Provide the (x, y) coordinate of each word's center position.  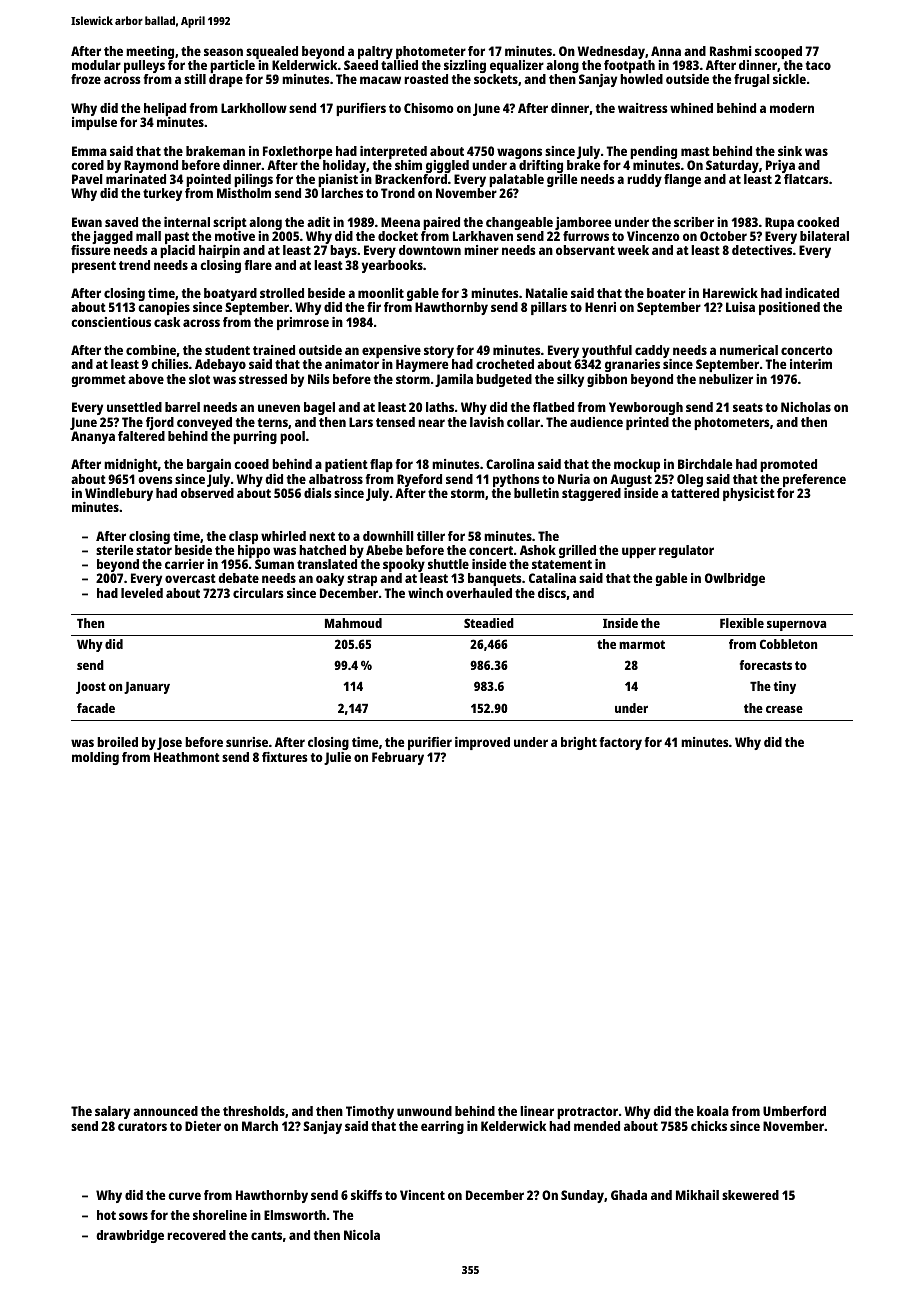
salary (112, 1112)
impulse (94, 123)
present (94, 267)
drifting (541, 166)
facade (96, 708)
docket (398, 236)
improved (482, 743)
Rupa (779, 223)
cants (266, 1235)
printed (647, 423)
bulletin (536, 493)
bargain (209, 465)
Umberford (794, 1111)
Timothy (370, 1112)
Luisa (740, 307)
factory (620, 743)
